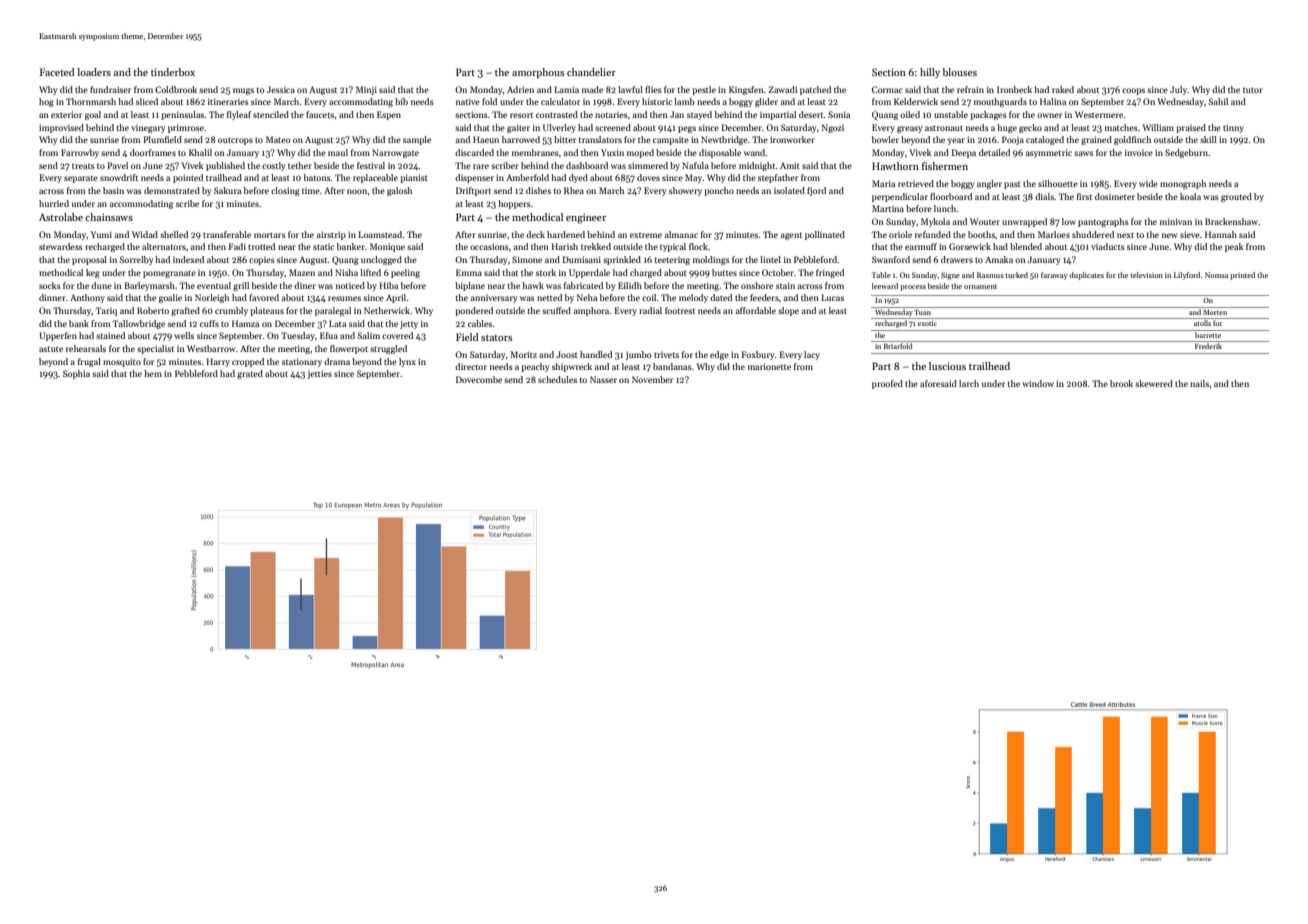 The width and height of the screenshot is (1308, 924). Describe the element at coordinates (833, 128) in the screenshot. I see `Ngozi` at that location.
